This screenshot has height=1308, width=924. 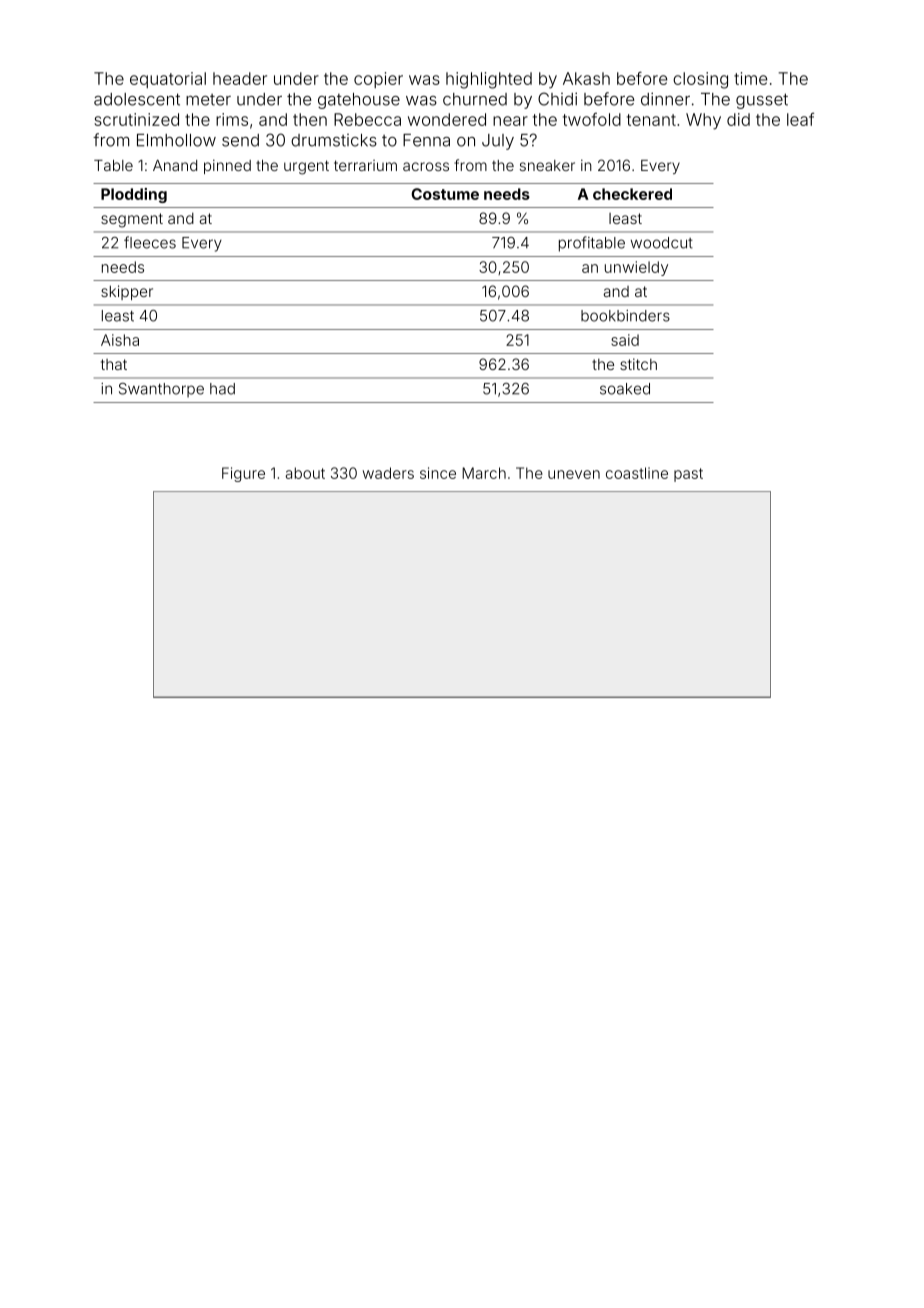 What do you see at coordinates (638, 364) in the screenshot?
I see `stitch` at bounding box center [638, 364].
